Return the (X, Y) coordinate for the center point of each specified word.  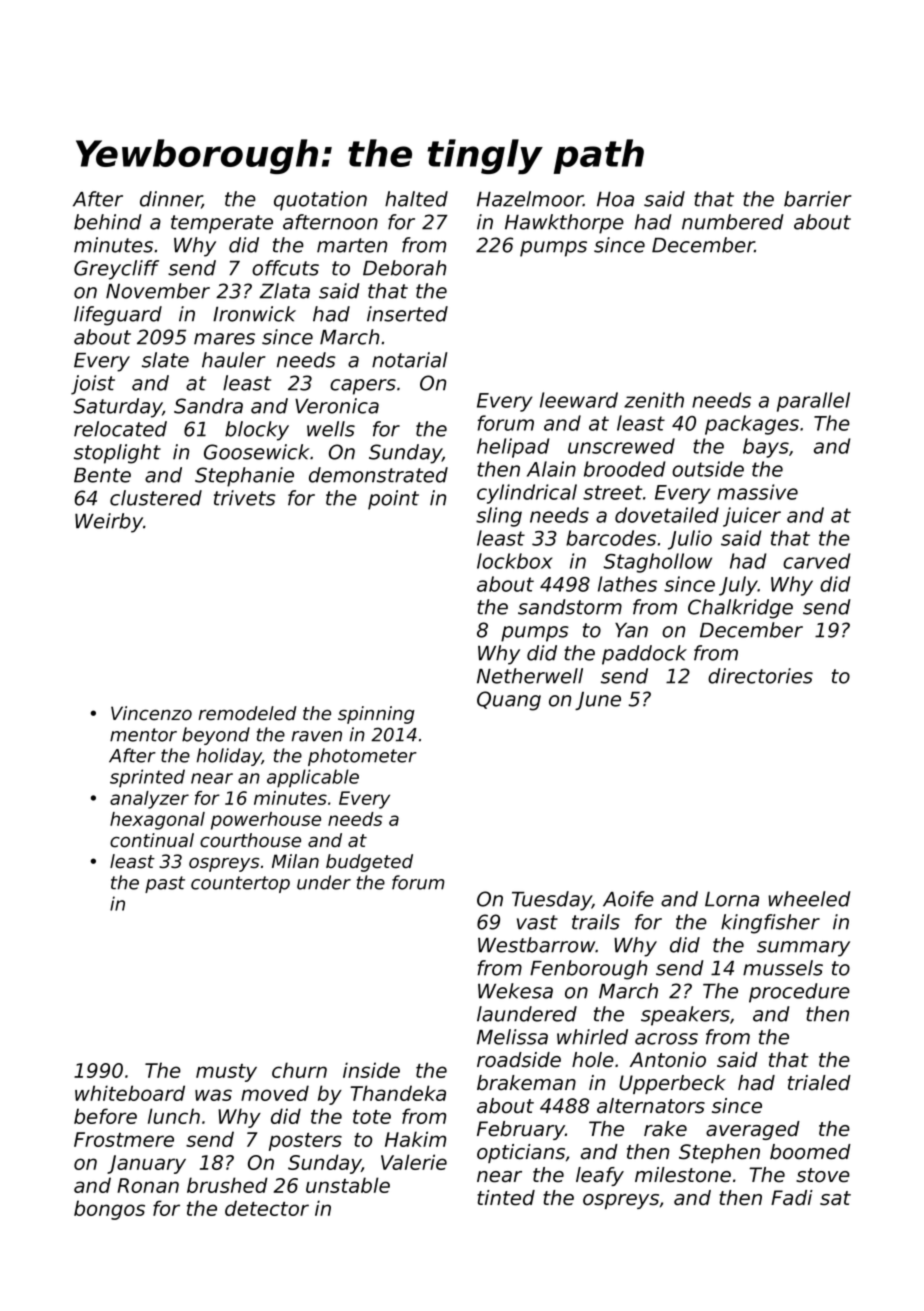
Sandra (208, 406)
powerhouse (266, 821)
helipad (513, 448)
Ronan (148, 1185)
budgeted (369, 863)
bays (766, 448)
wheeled (809, 899)
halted (416, 199)
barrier (818, 199)
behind (108, 222)
